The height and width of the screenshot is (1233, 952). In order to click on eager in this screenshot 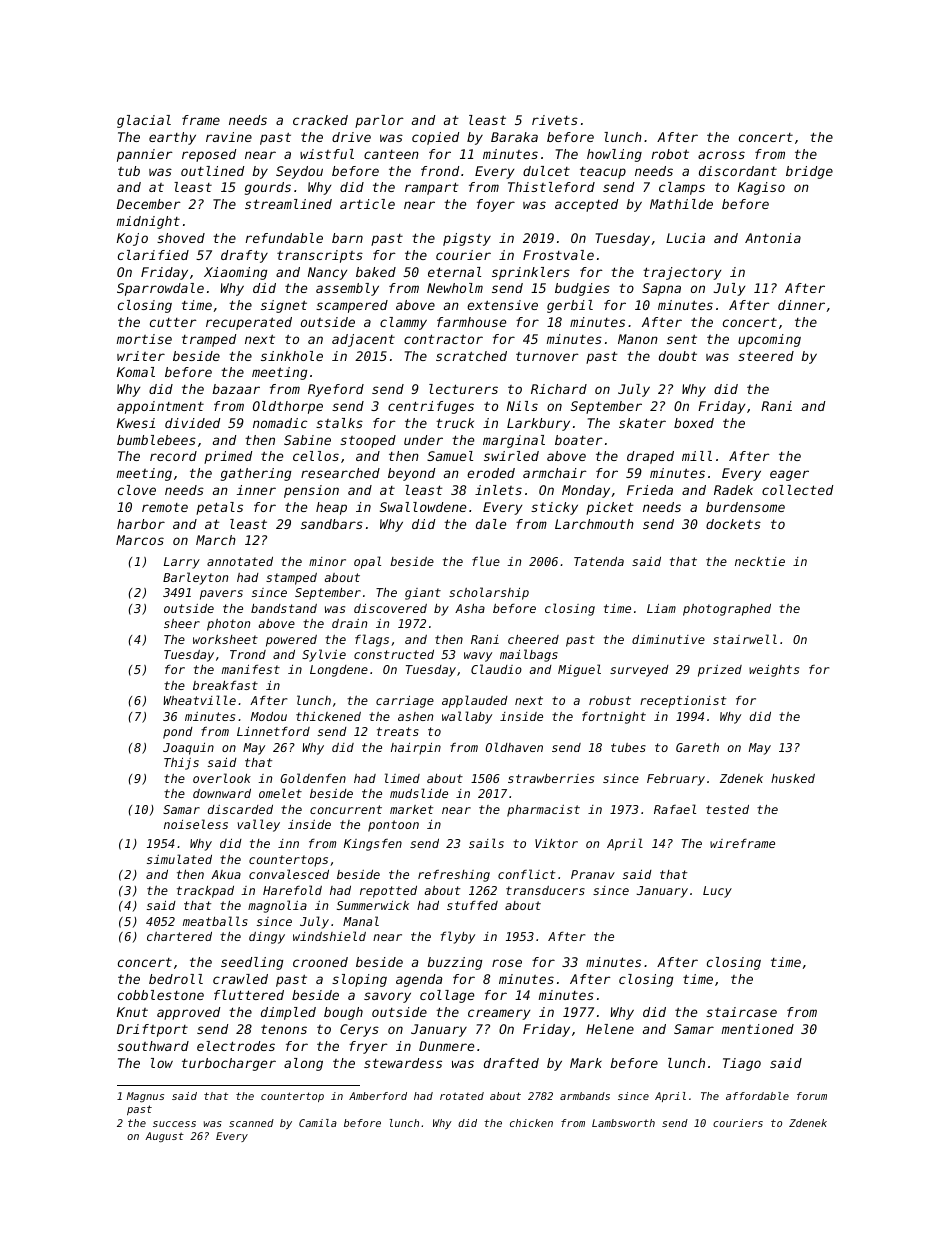, I will do `click(789, 475)`.
